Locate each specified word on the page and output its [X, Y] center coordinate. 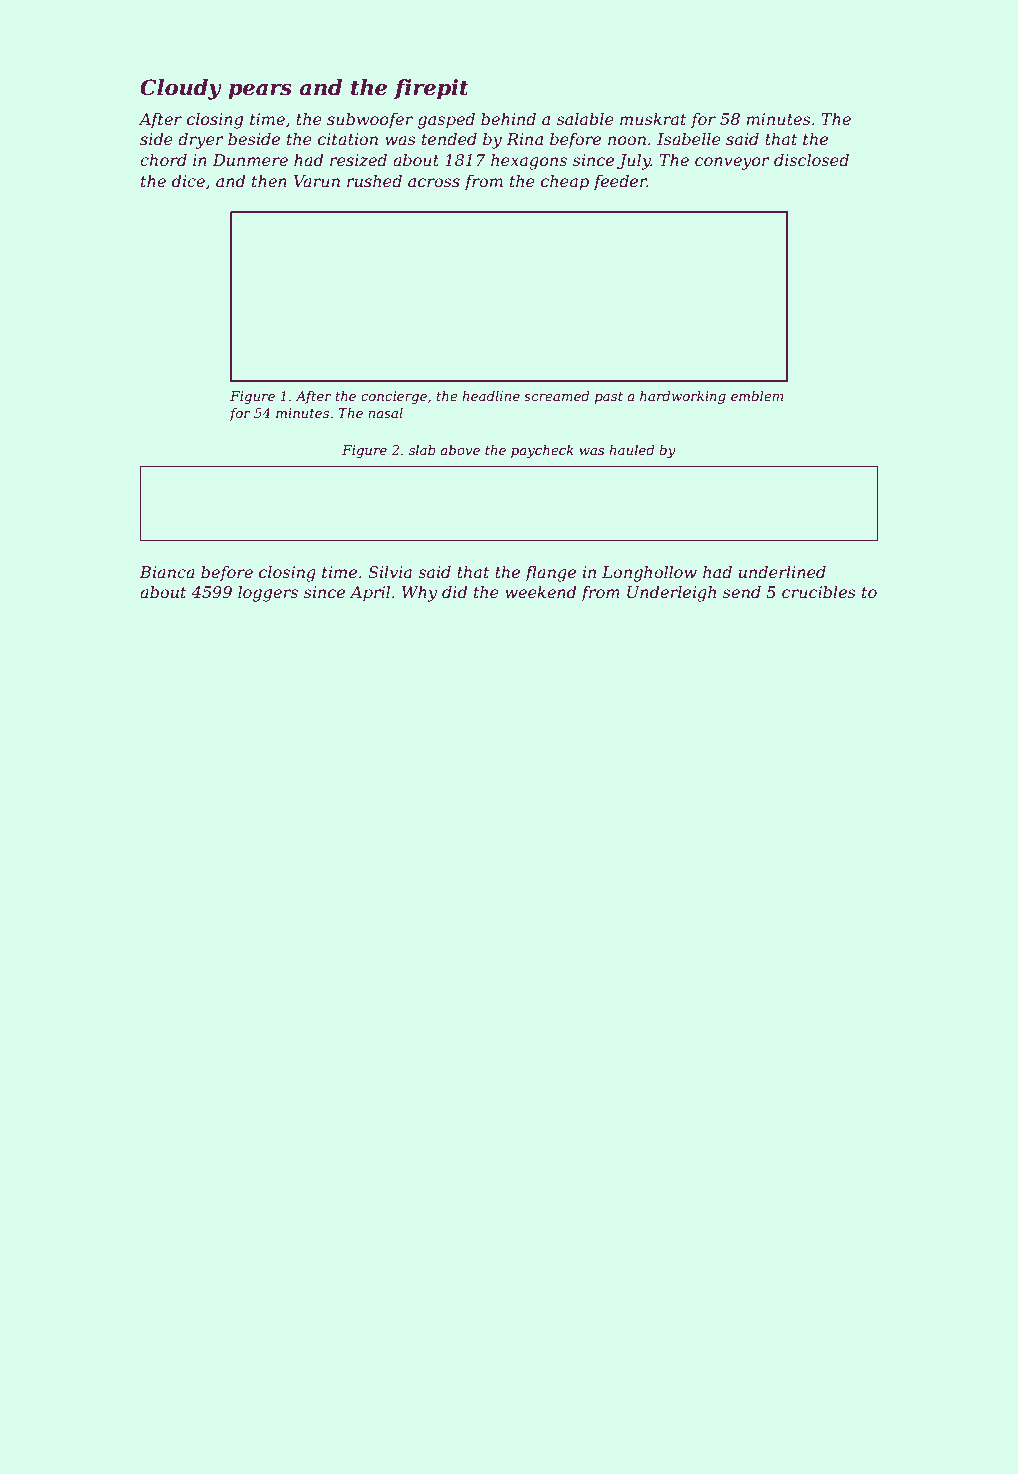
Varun [317, 181]
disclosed [811, 159]
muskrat [653, 118]
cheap [565, 182]
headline [491, 396]
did [454, 591]
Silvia [390, 571]
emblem [757, 396]
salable [585, 118]
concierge [394, 397]
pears [260, 92]
